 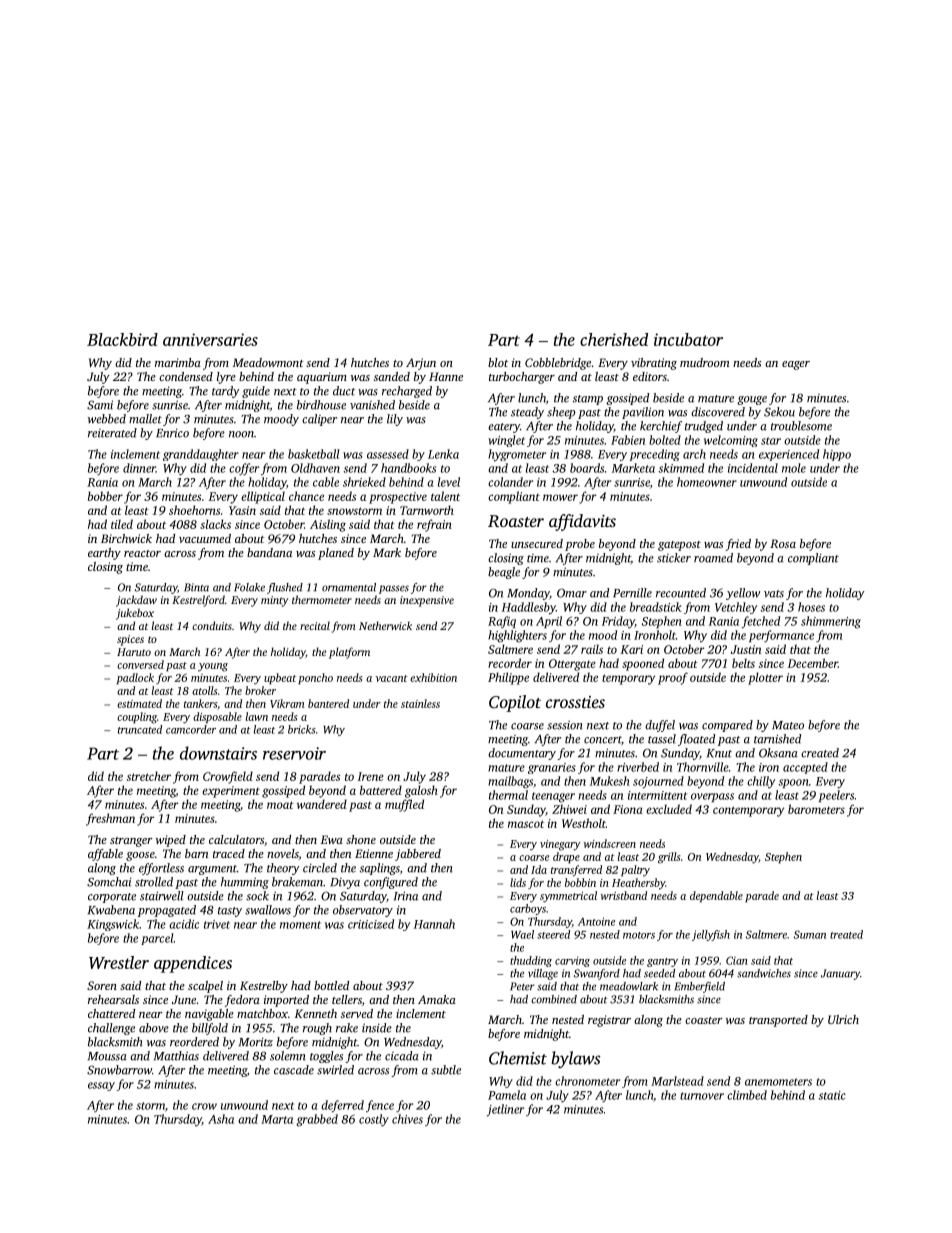 I want to click on Snowbarrow, so click(x=119, y=1070).
